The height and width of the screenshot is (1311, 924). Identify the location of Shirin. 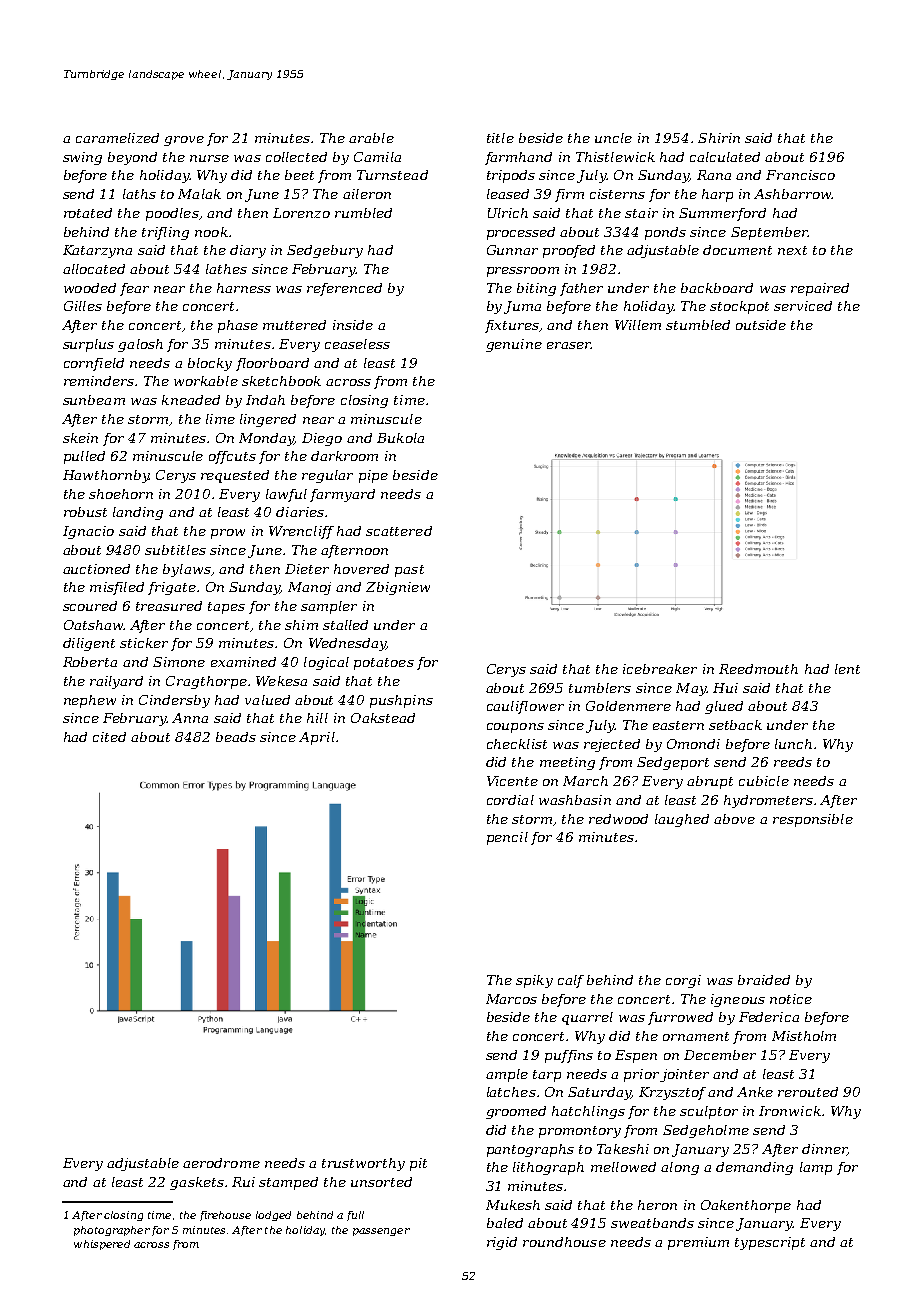
(719, 138).
